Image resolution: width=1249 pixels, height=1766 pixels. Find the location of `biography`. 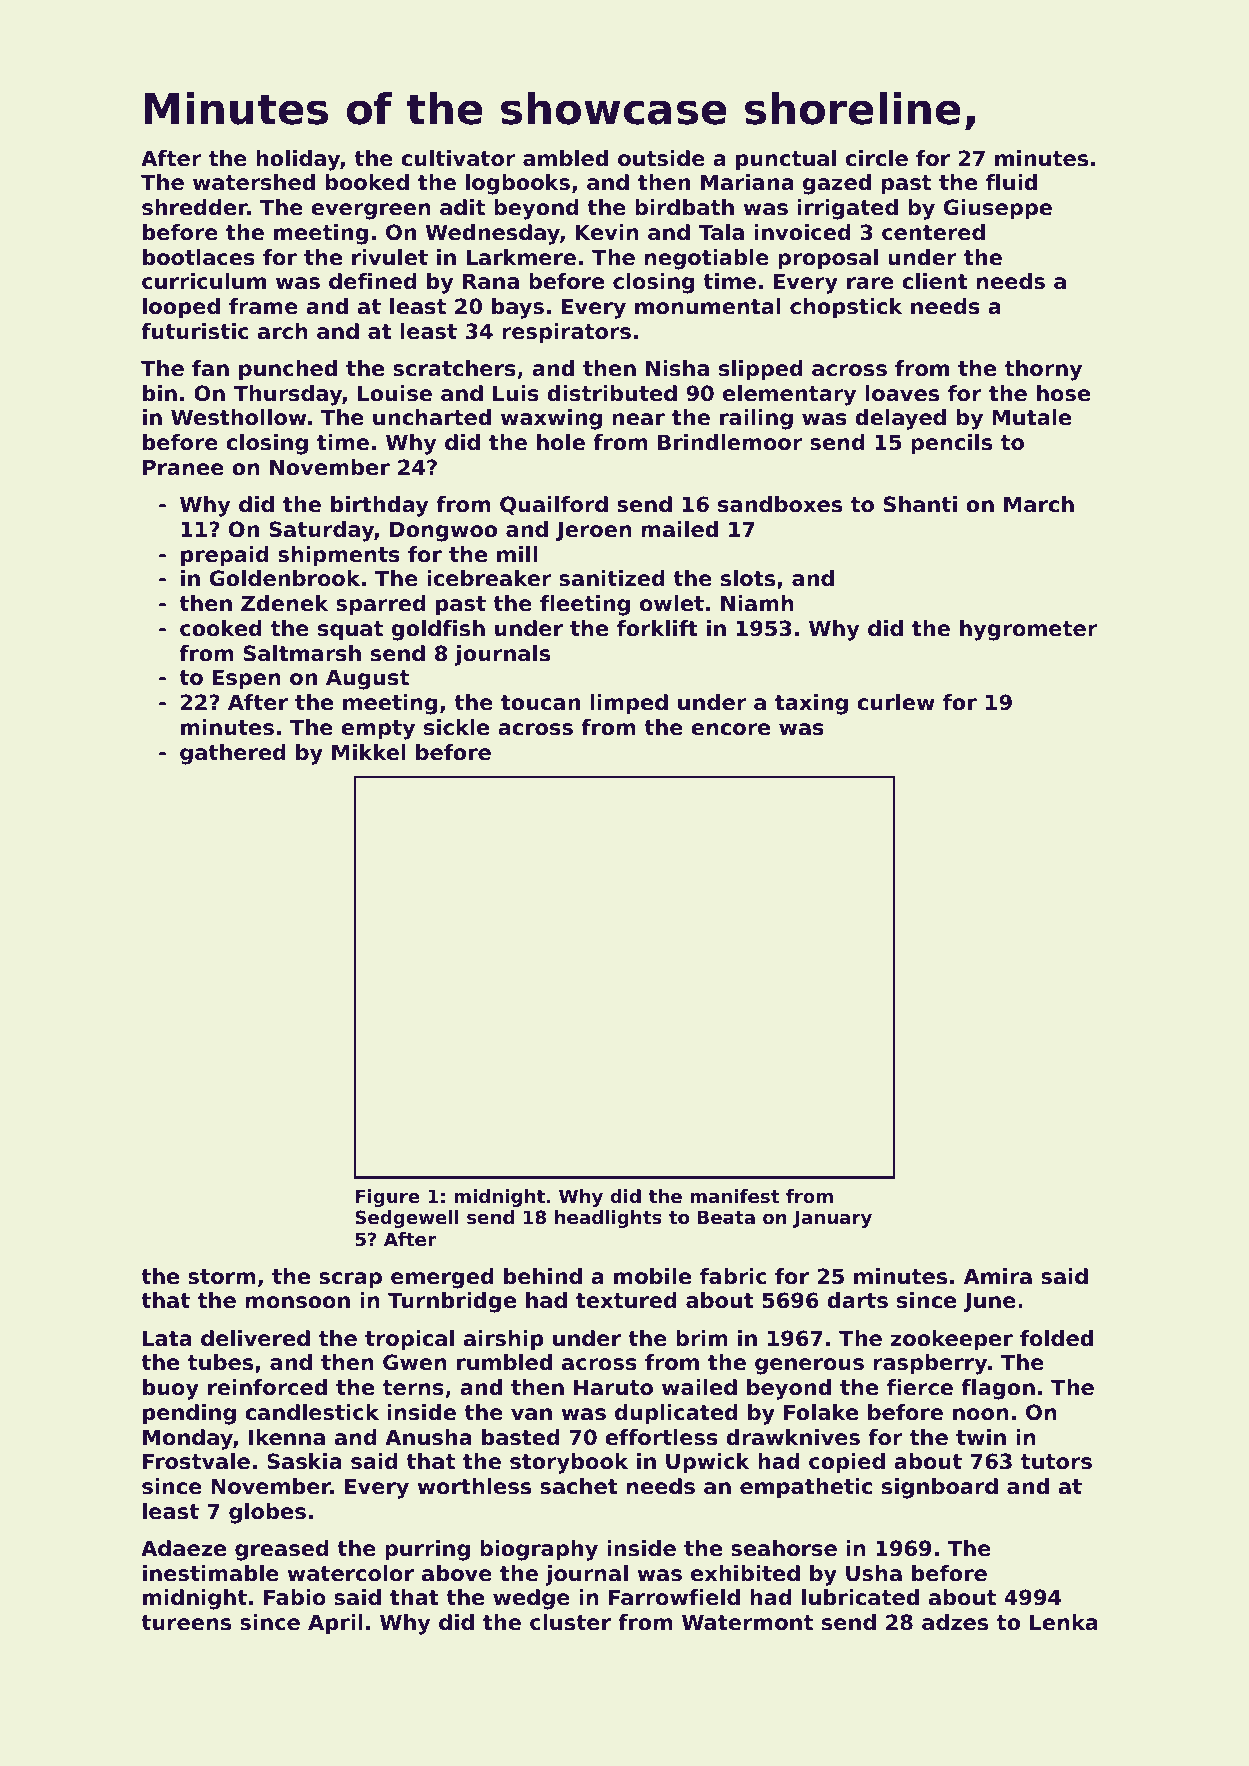

biography is located at coordinates (539, 1550).
